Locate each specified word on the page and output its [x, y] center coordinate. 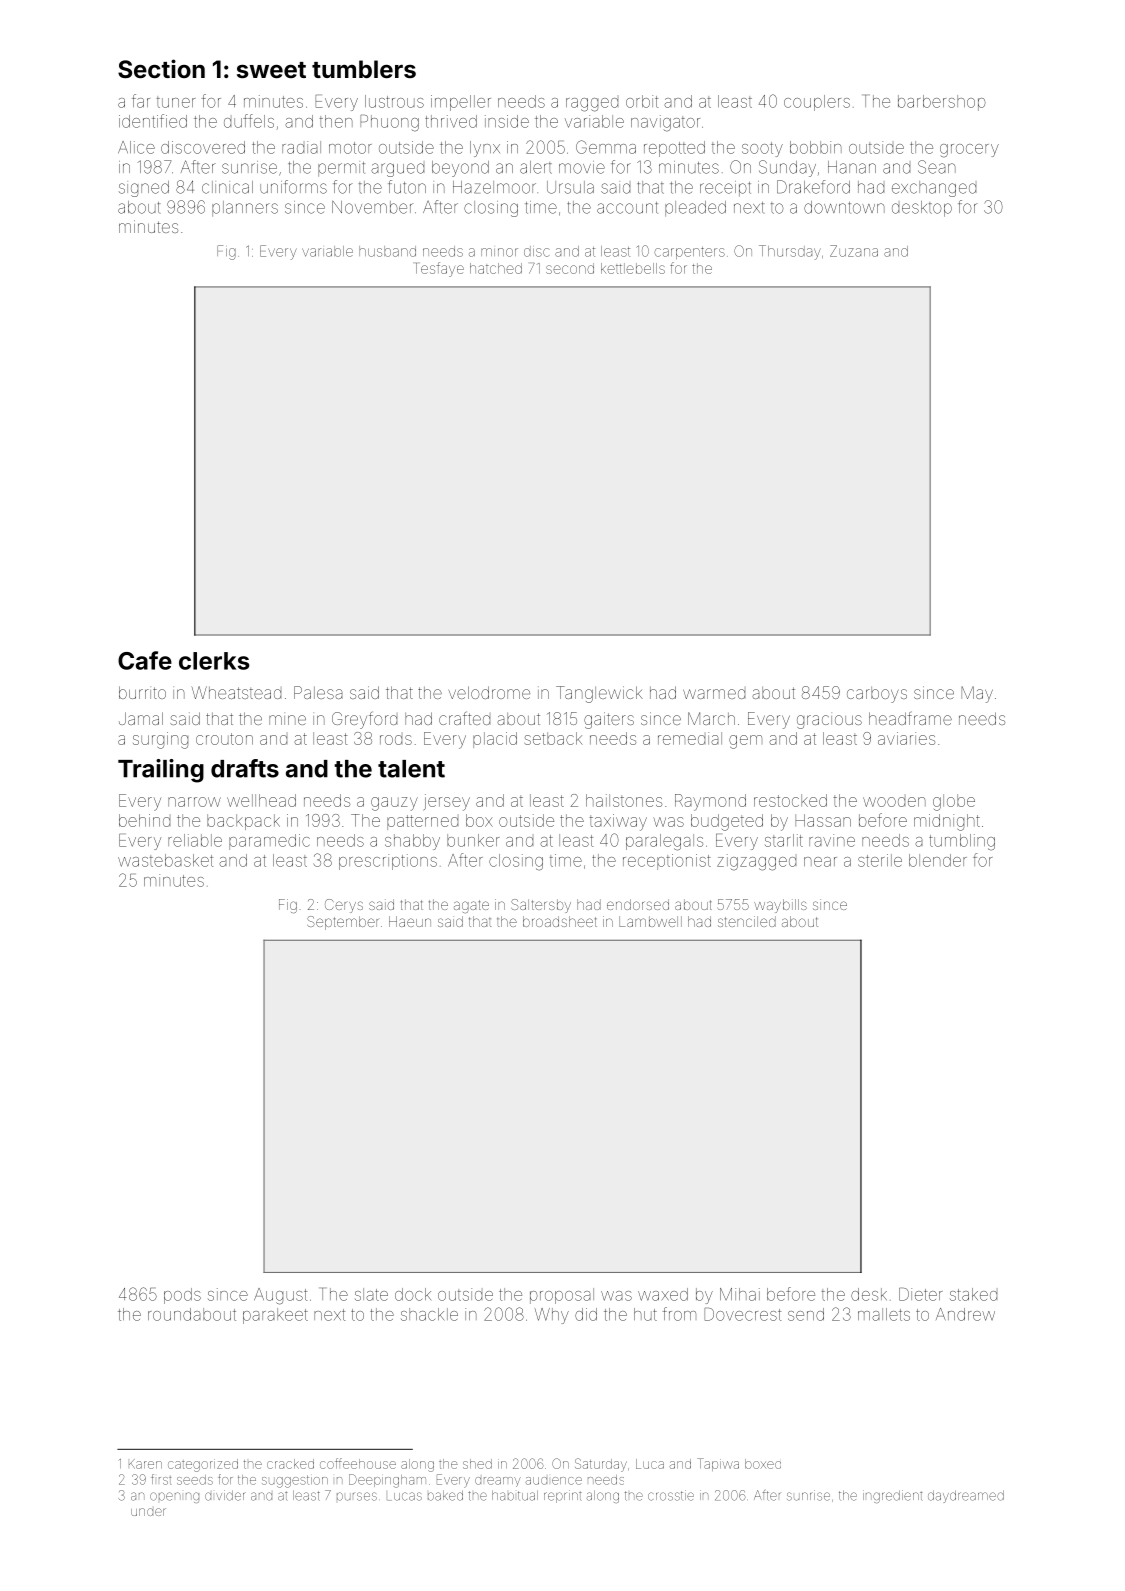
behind [144, 820]
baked [445, 1495]
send [806, 1314]
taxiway [618, 822]
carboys [877, 695]
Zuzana [854, 251]
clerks [214, 661]
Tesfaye [440, 269]
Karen [145, 1464]
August [280, 1296]
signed [144, 189]
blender [938, 860]
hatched [496, 268]
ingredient [892, 1496]
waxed [663, 1294]
